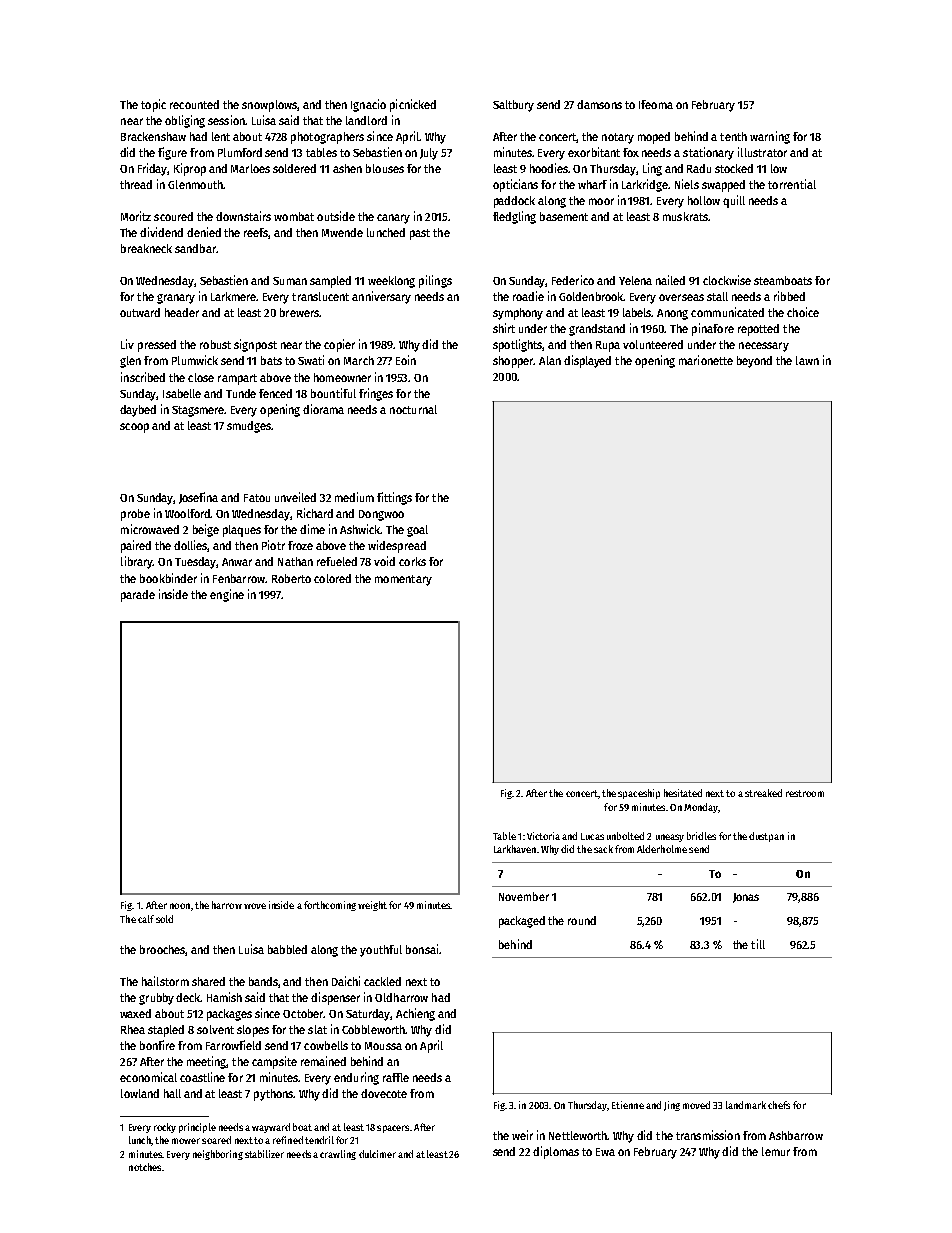 This page has width=952, height=1233. Describe the element at coordinates (391, 282) in the page. I see `weeklong` at that location.
